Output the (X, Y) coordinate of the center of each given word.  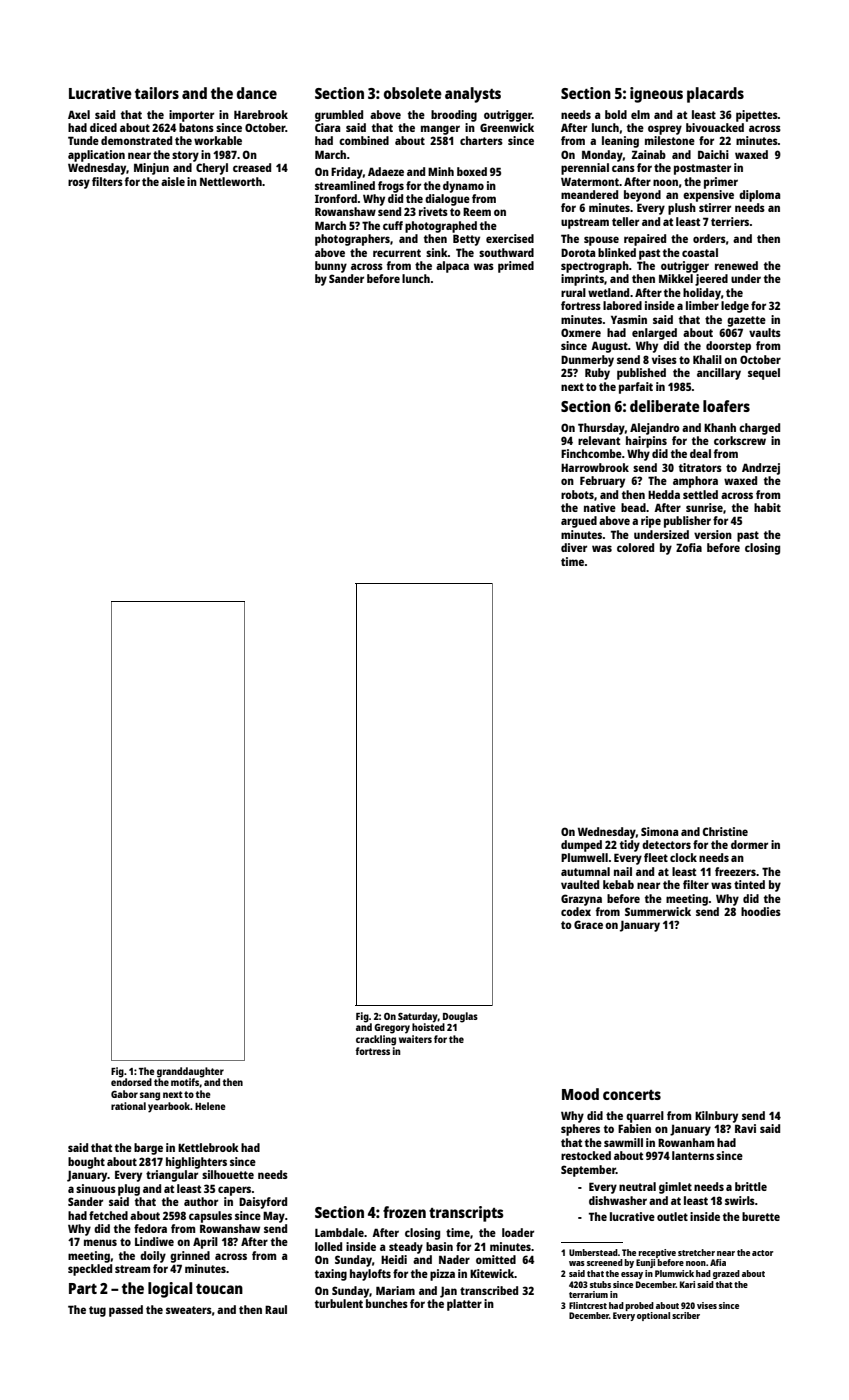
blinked (617, 252)
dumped (581, 846)
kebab (618, 884)
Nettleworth (231, 181)
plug (129, 1190)
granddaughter (190, 1072)
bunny (331, 267)
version (713, 534)
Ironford (336, 198)
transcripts (466, 1214)
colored (635, 547)
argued (579, 522)
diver (574, 547)
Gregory (392, 1029)
